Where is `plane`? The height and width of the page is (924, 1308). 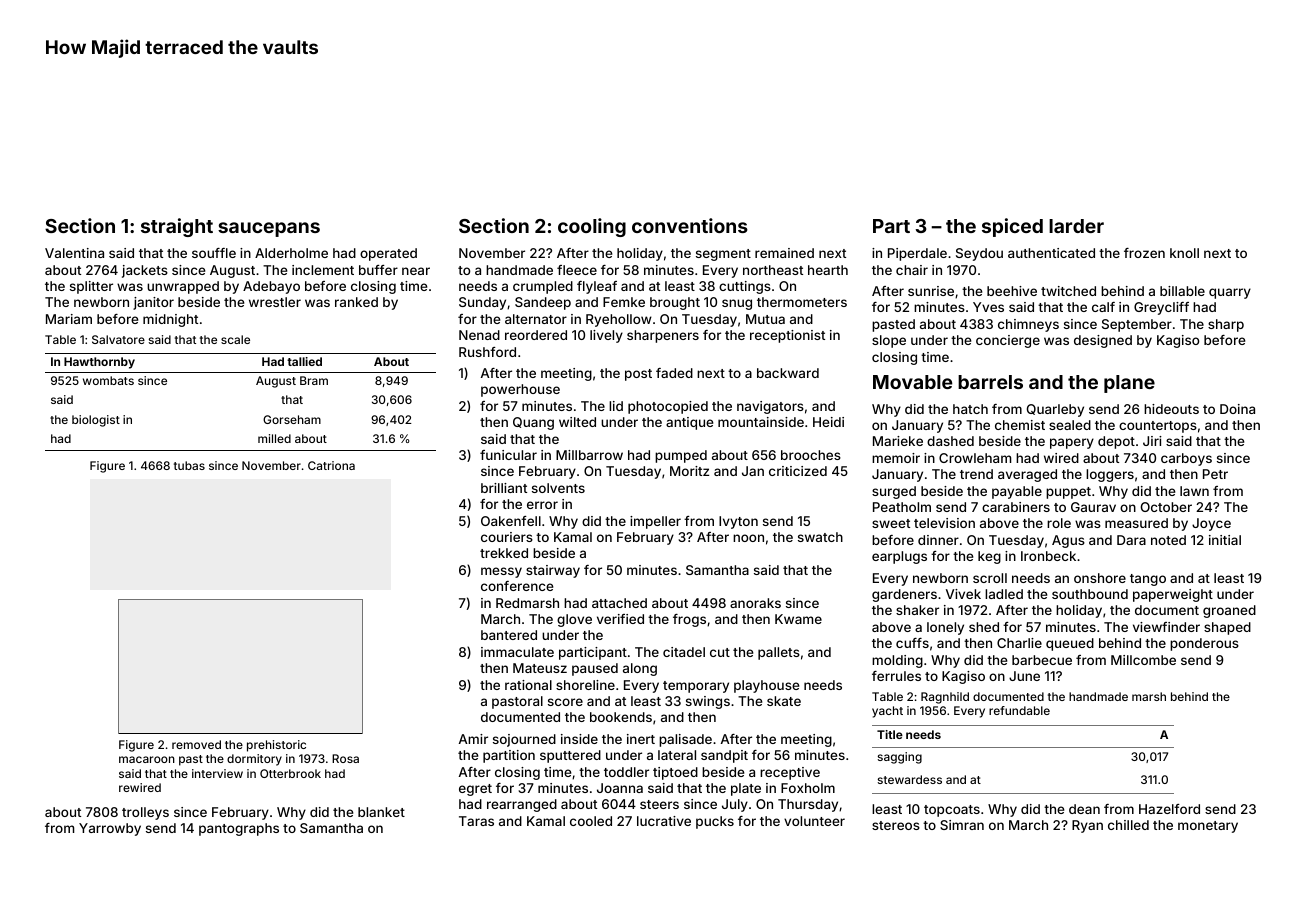
plane is located at coordinates (1129, 384).
